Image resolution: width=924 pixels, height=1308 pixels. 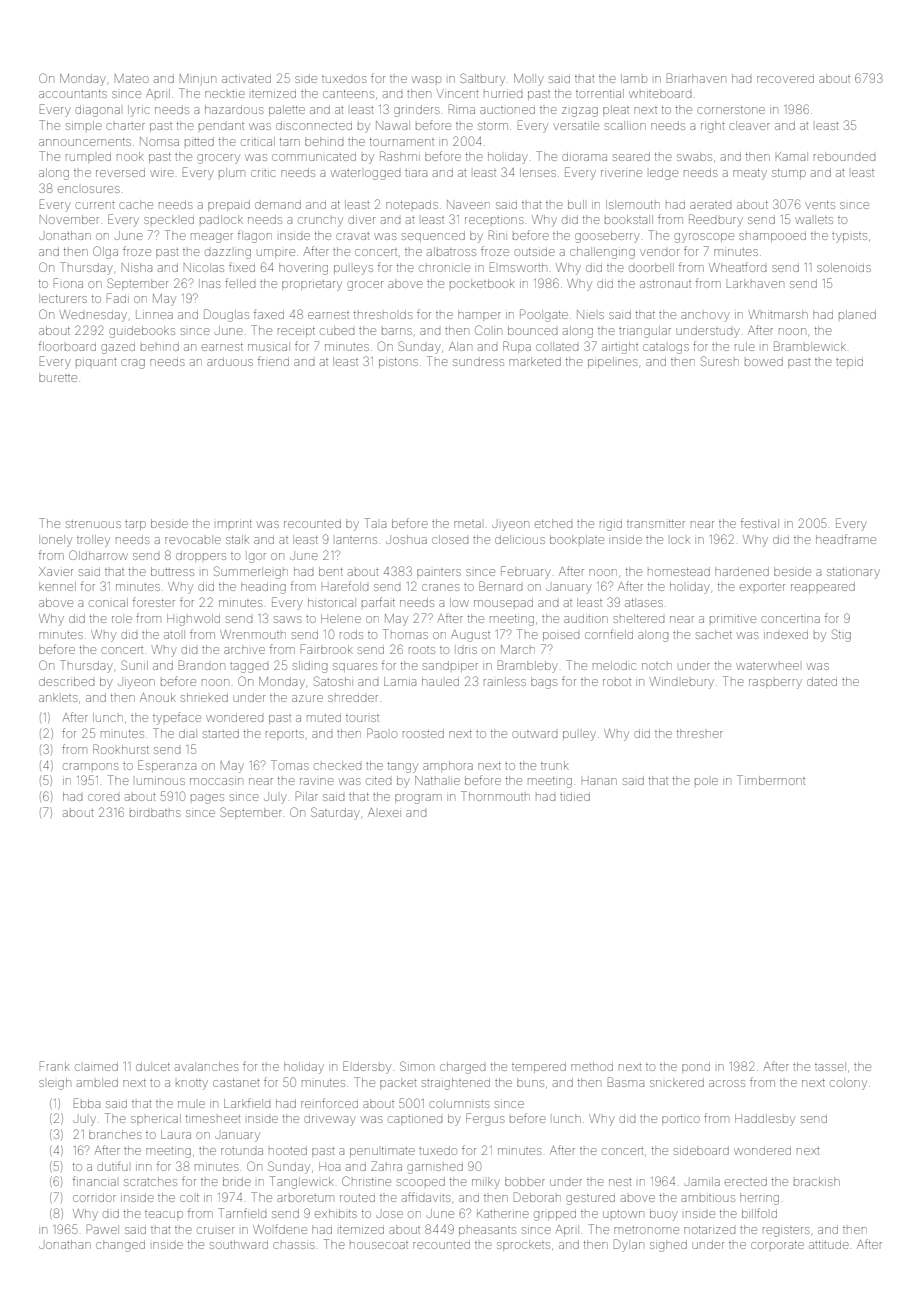 I want to click on gripped, so click(x=555, y=1216).
